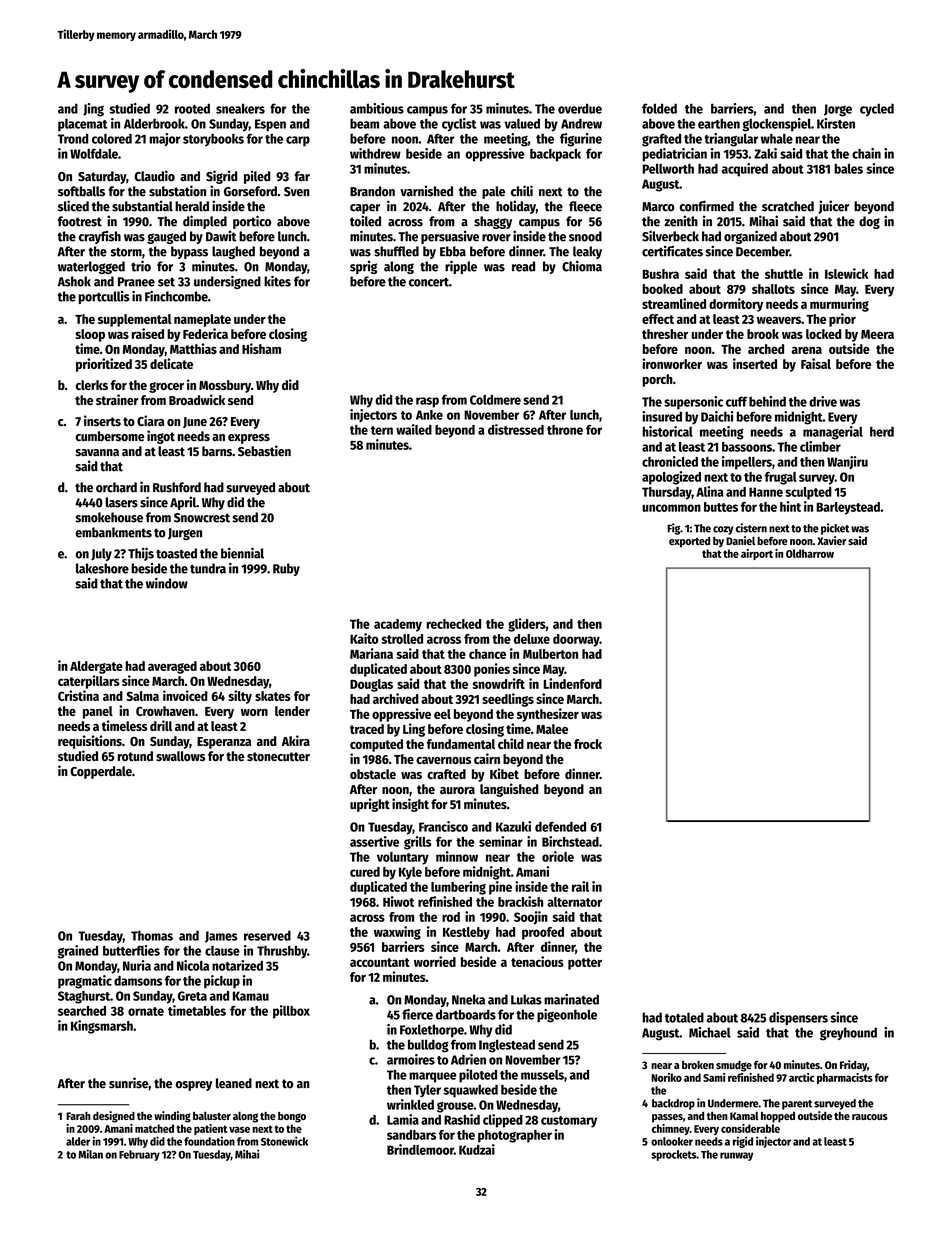 The width and height of the page is (952, 1233). I want to click on Kudzai, so click(477, 1149).
